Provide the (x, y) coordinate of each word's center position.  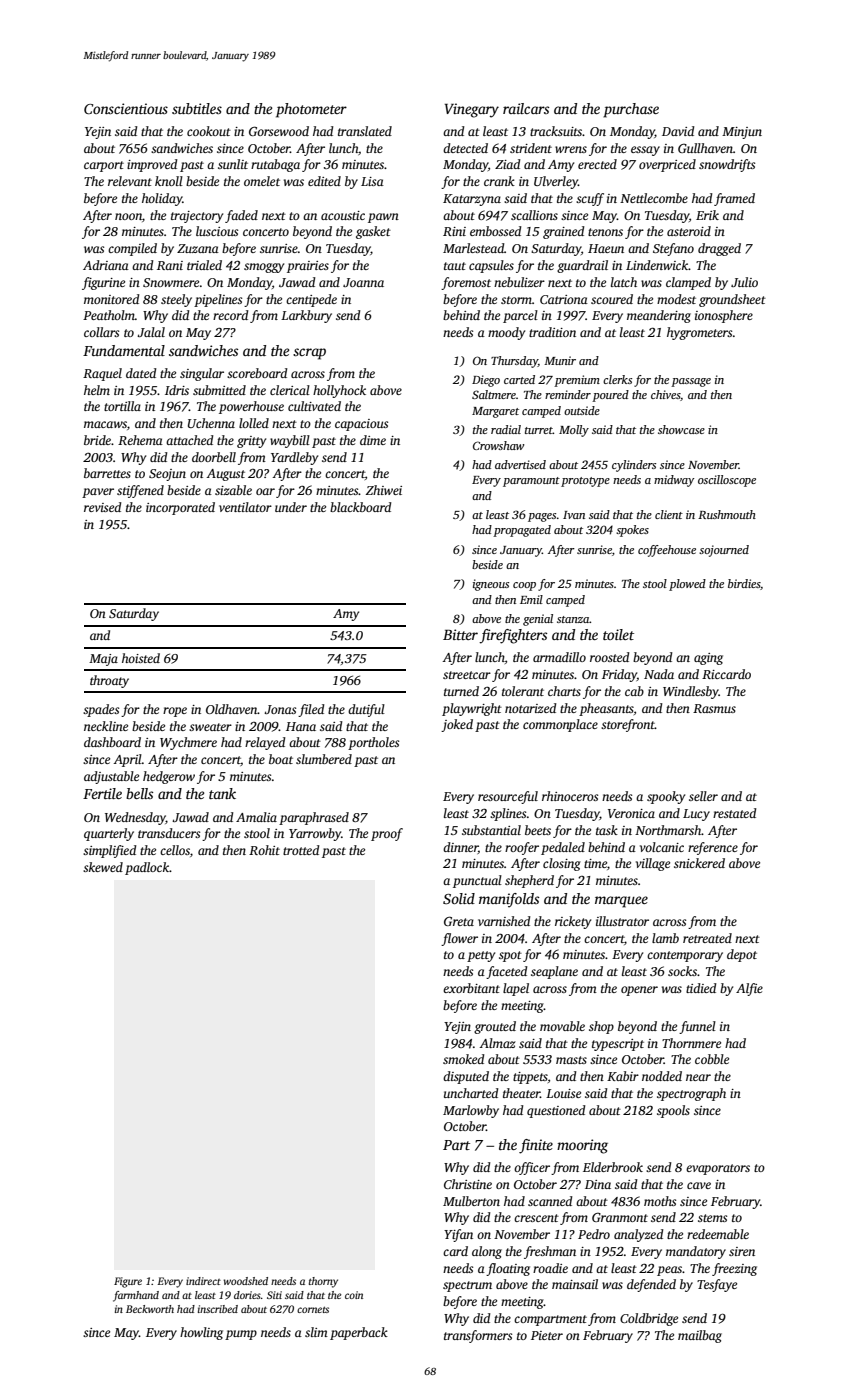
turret (539, 430)
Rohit (264, 850)
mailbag (700, 1336)
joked (457, 725)
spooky (666, 797)
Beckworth (150, 1309)
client (669, 514)
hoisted (141, 658)
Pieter (547, 1335)
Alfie (749, 989)
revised (102, 507)
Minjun (742, 133)
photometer (311, 110)
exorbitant (471, 988)
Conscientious (126, 108)
